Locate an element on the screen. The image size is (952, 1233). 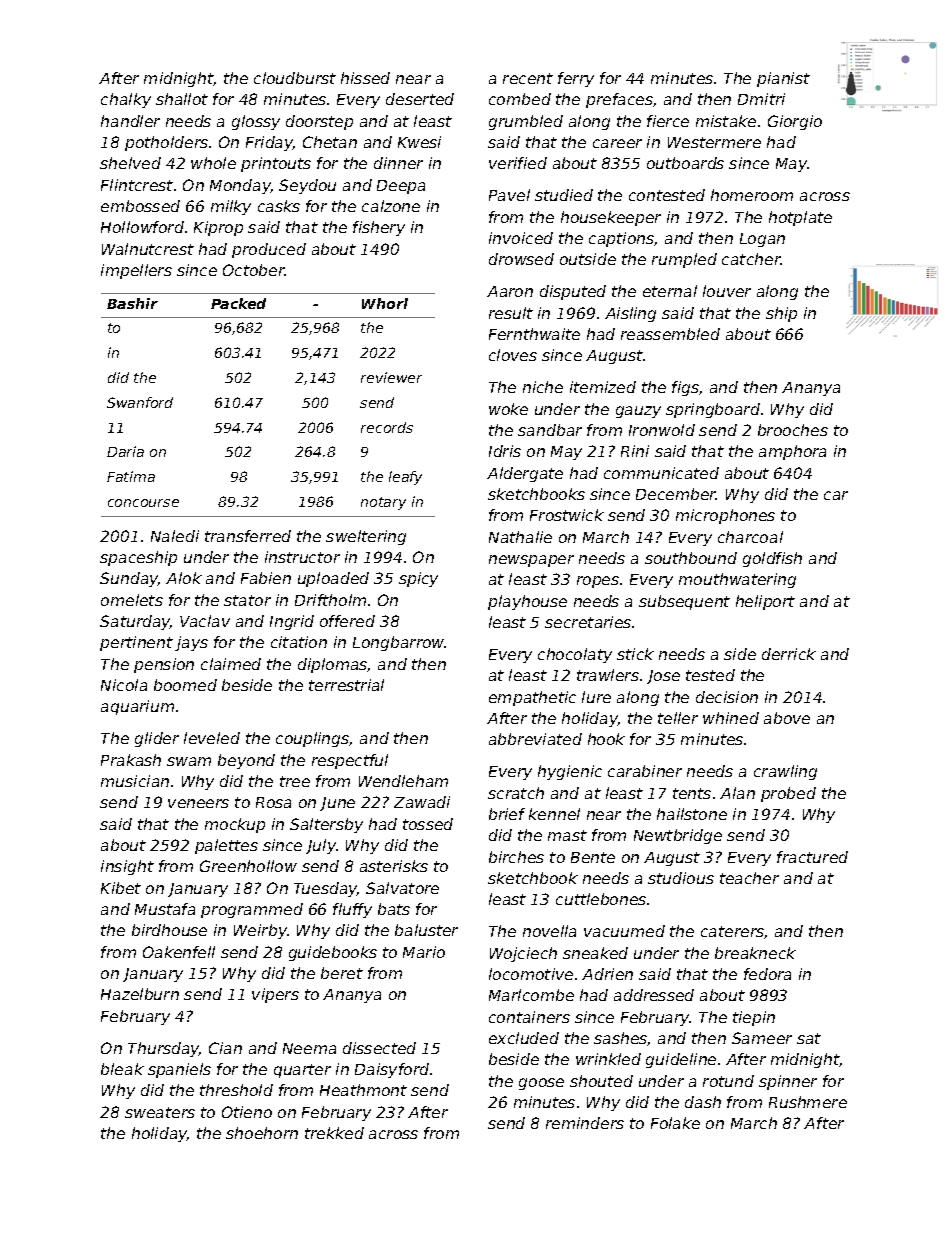
Hazelburn is located at coordinates (140, 994).
